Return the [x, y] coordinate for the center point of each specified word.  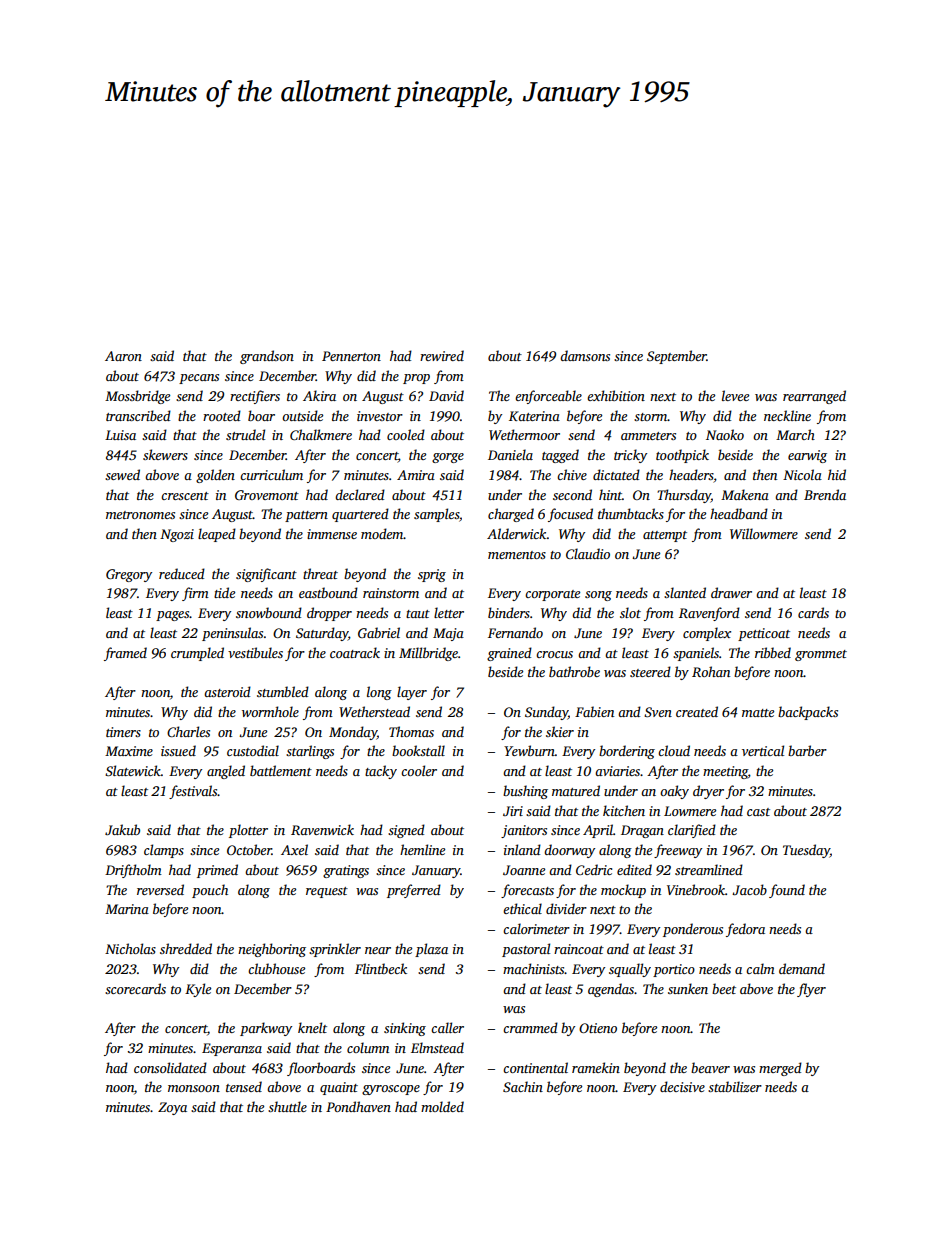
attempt [665, 536]
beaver [710, 1067]
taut [418, 614]
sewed [122, 474]
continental [535, 1067]
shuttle [287, 1106]
